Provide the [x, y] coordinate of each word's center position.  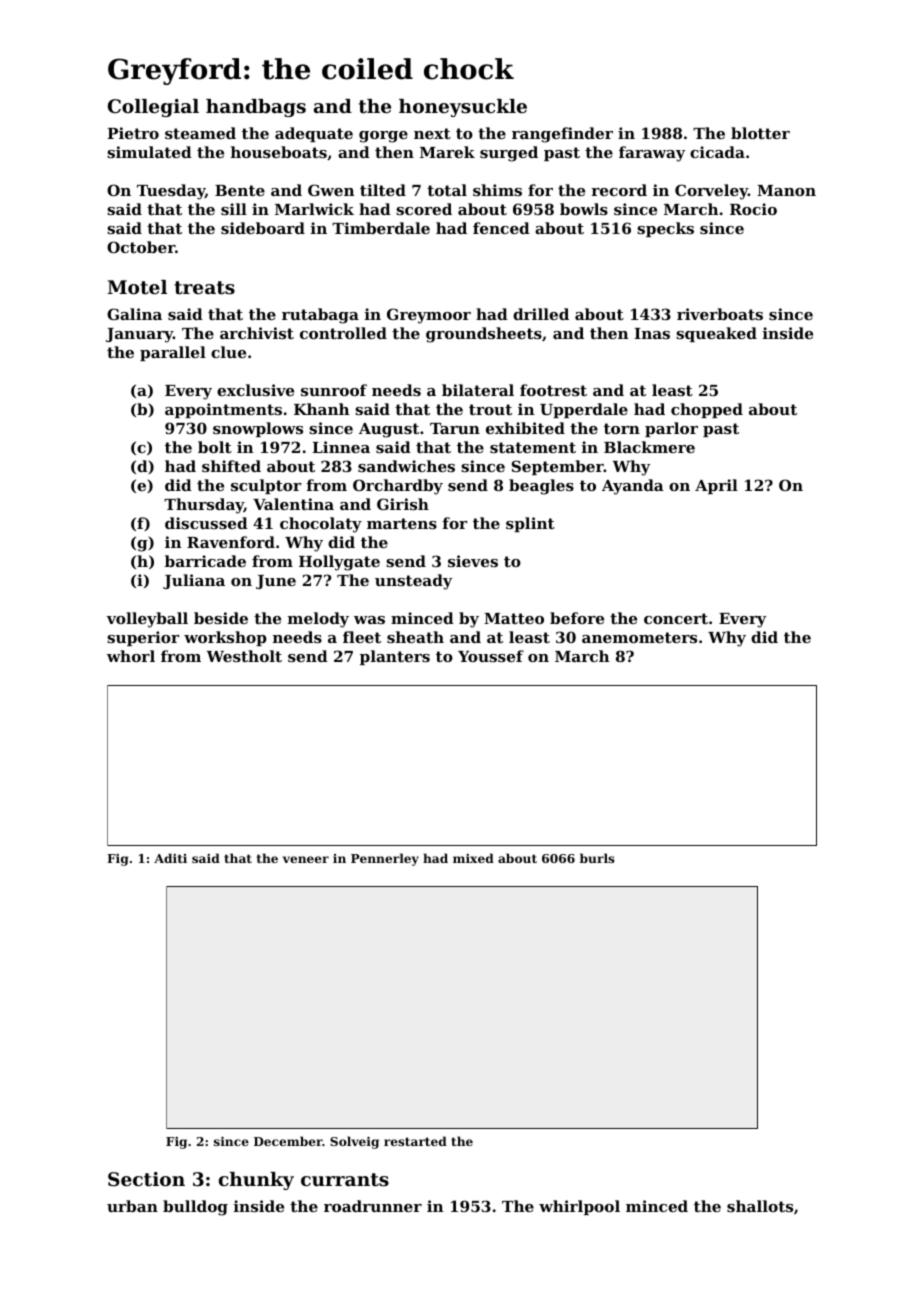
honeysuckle [463, 108]
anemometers [639, 637]
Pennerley [385, 859]
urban [132, 1206]
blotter [760, 133]
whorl [131, 656]
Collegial [153, 108]
